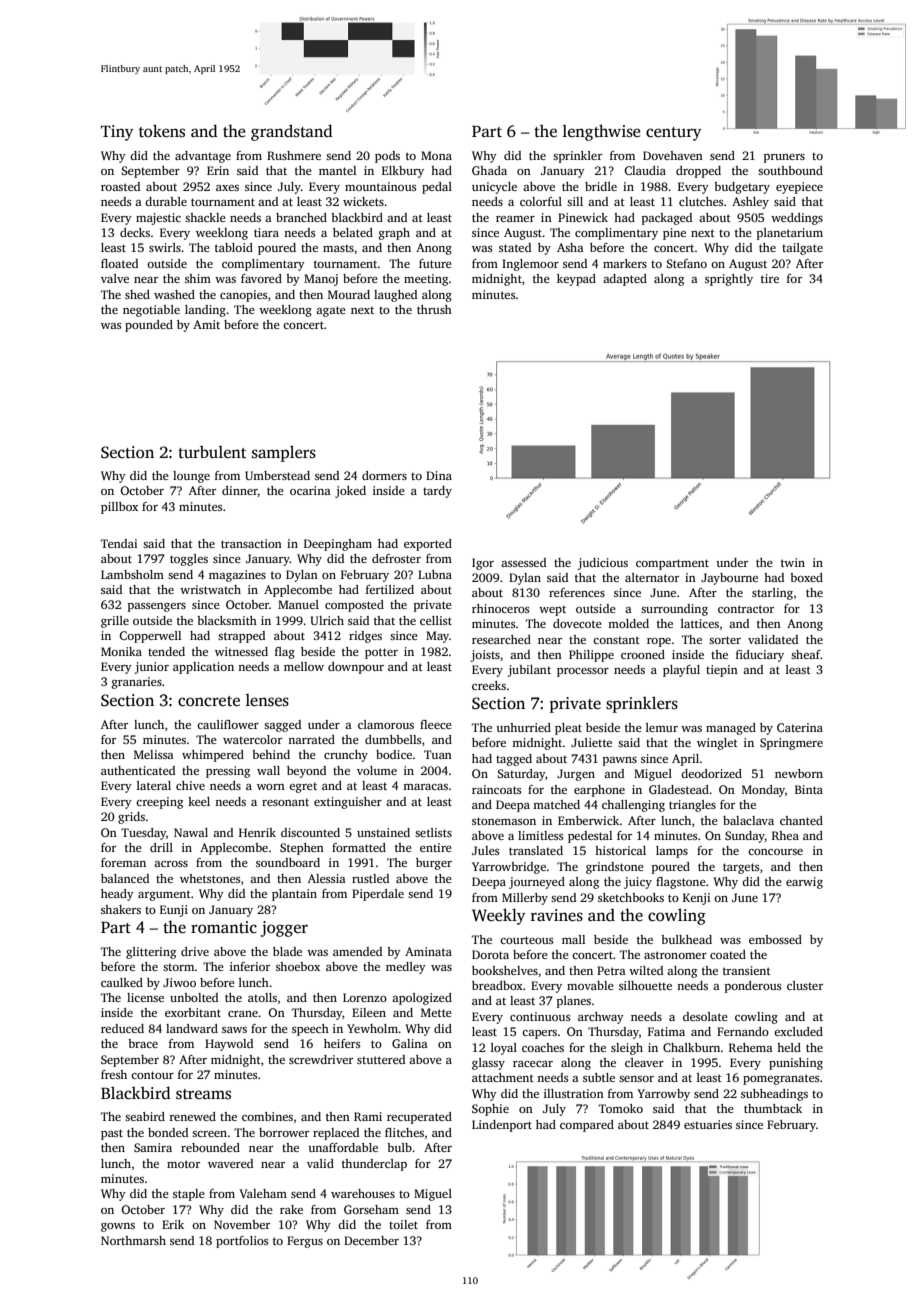 The image size is (924, 1308). I want to click on twin, so click(793, 562).
